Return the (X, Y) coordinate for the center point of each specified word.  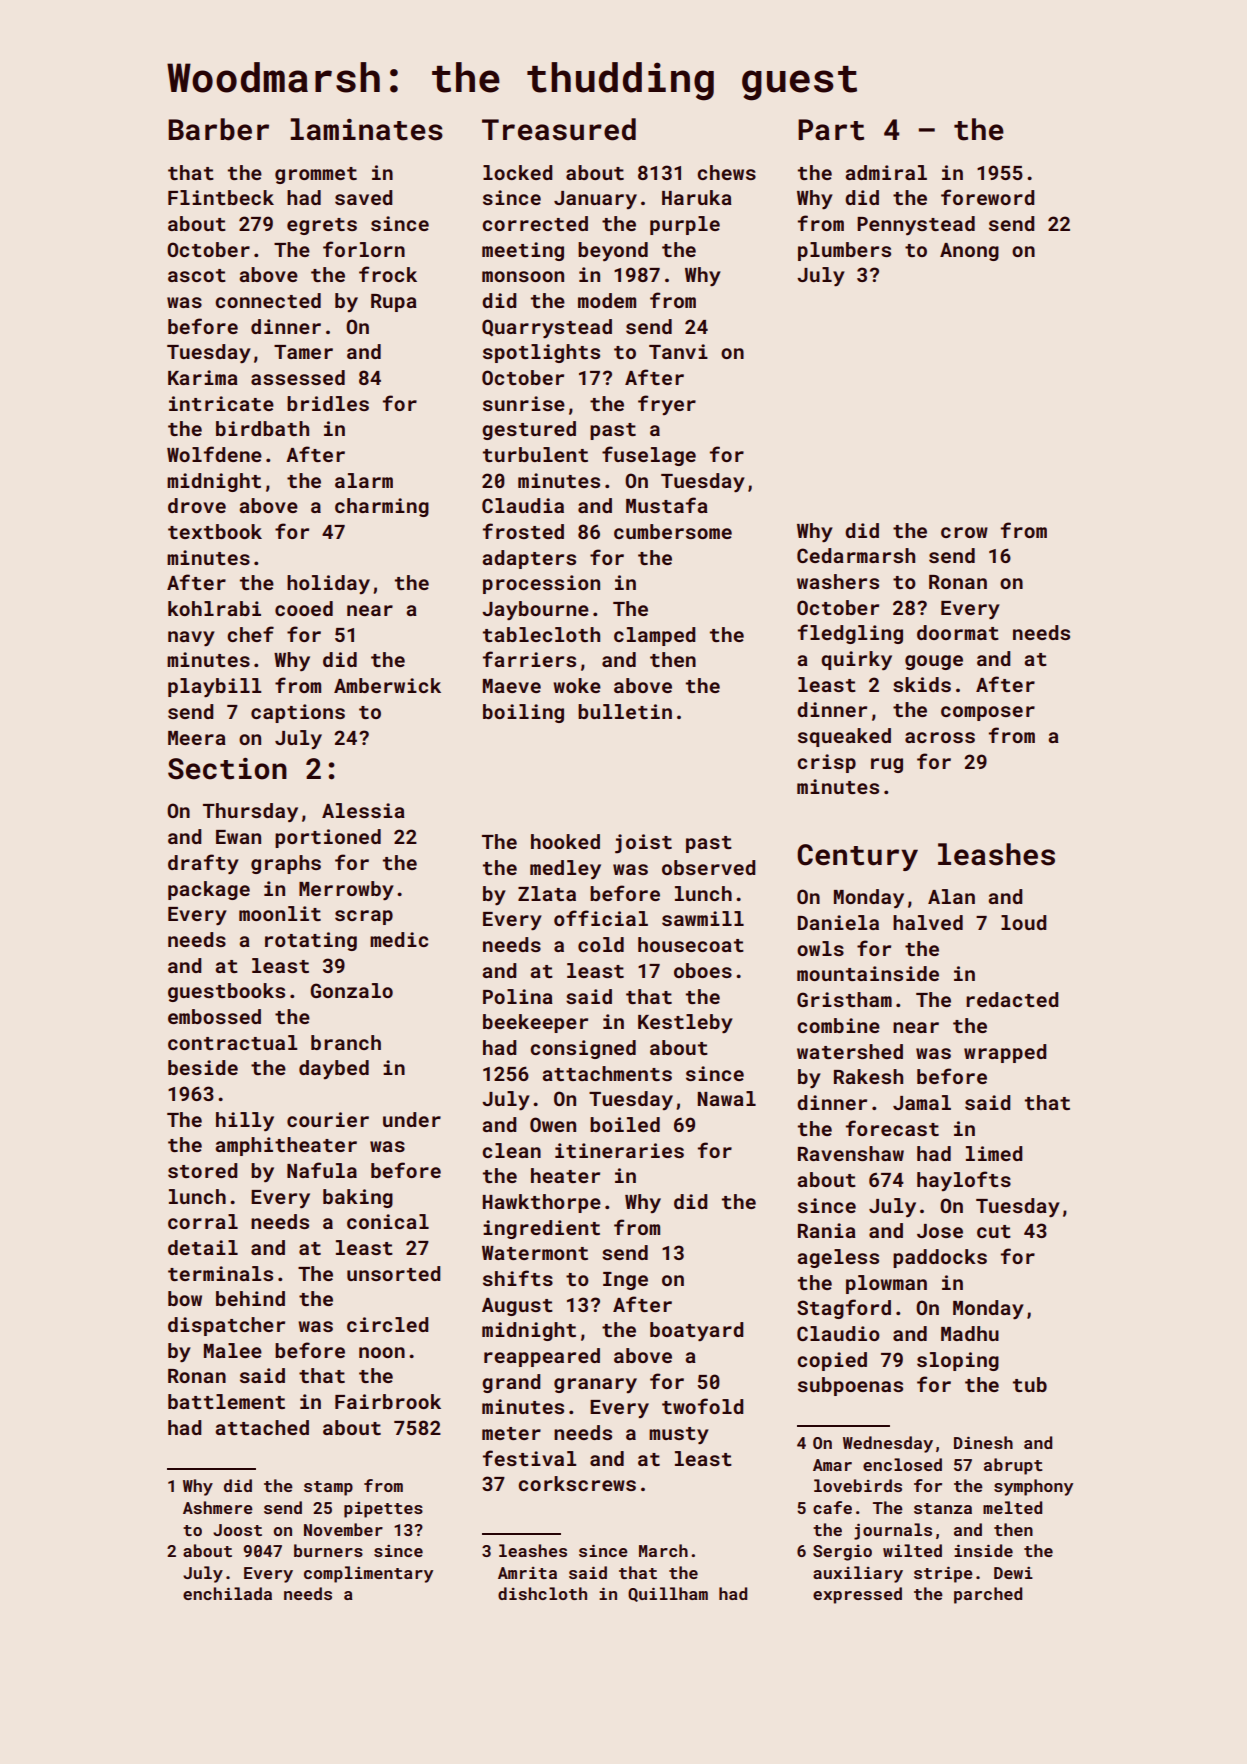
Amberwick (387, 685)
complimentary (368, 1574)
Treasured (559, 129)
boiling (523, 713)
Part (831, 130)
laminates (366, 129)
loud (1023, 922)
